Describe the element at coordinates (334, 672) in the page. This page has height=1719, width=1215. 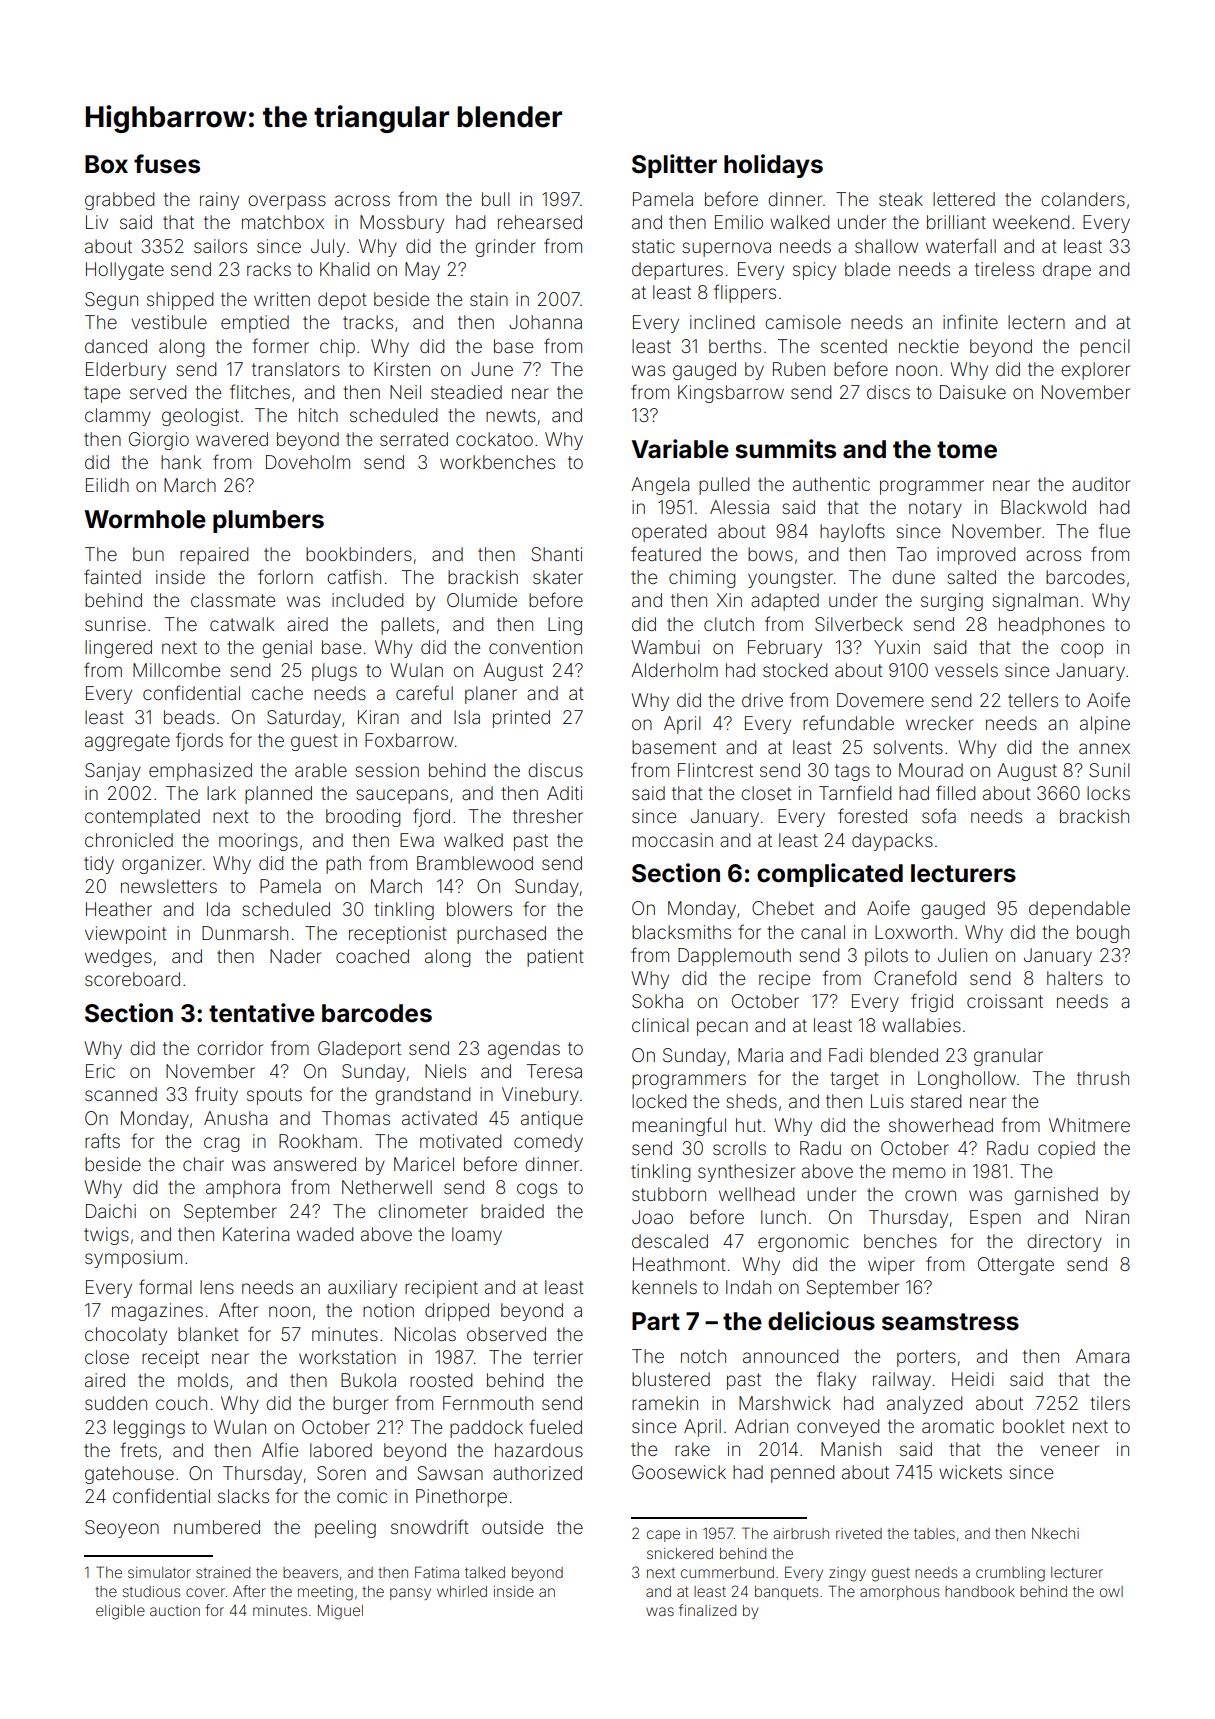
I see `plugs` at that location.
